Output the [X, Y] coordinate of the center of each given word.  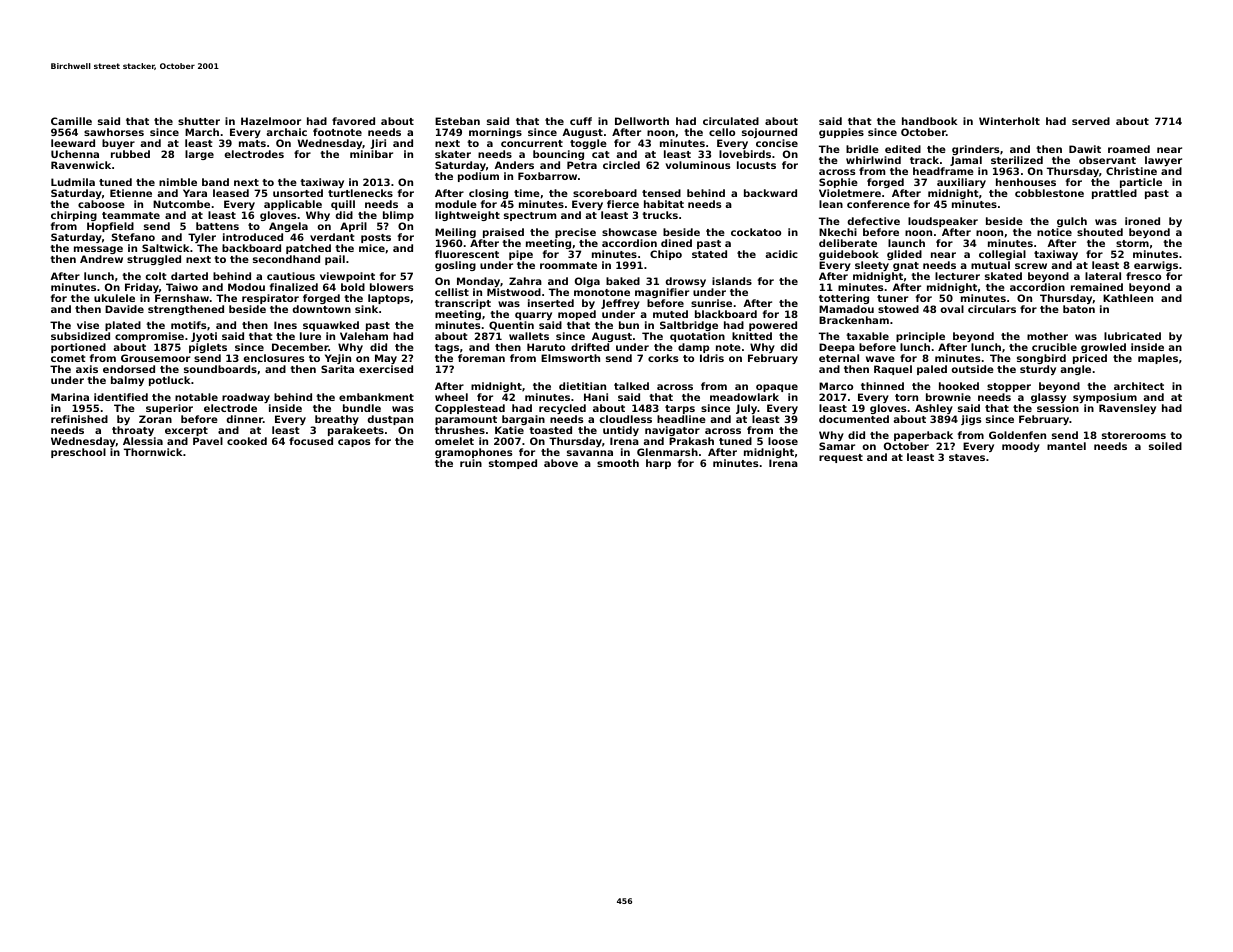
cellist [452, 292]
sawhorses [114, 132]
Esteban [457, 121]
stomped [513, 464]
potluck [169, 381]
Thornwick [153, 452]
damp [693, 348]
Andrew [101, 259]
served [1091, 121]
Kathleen [1128, 298]
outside [972, 369]
